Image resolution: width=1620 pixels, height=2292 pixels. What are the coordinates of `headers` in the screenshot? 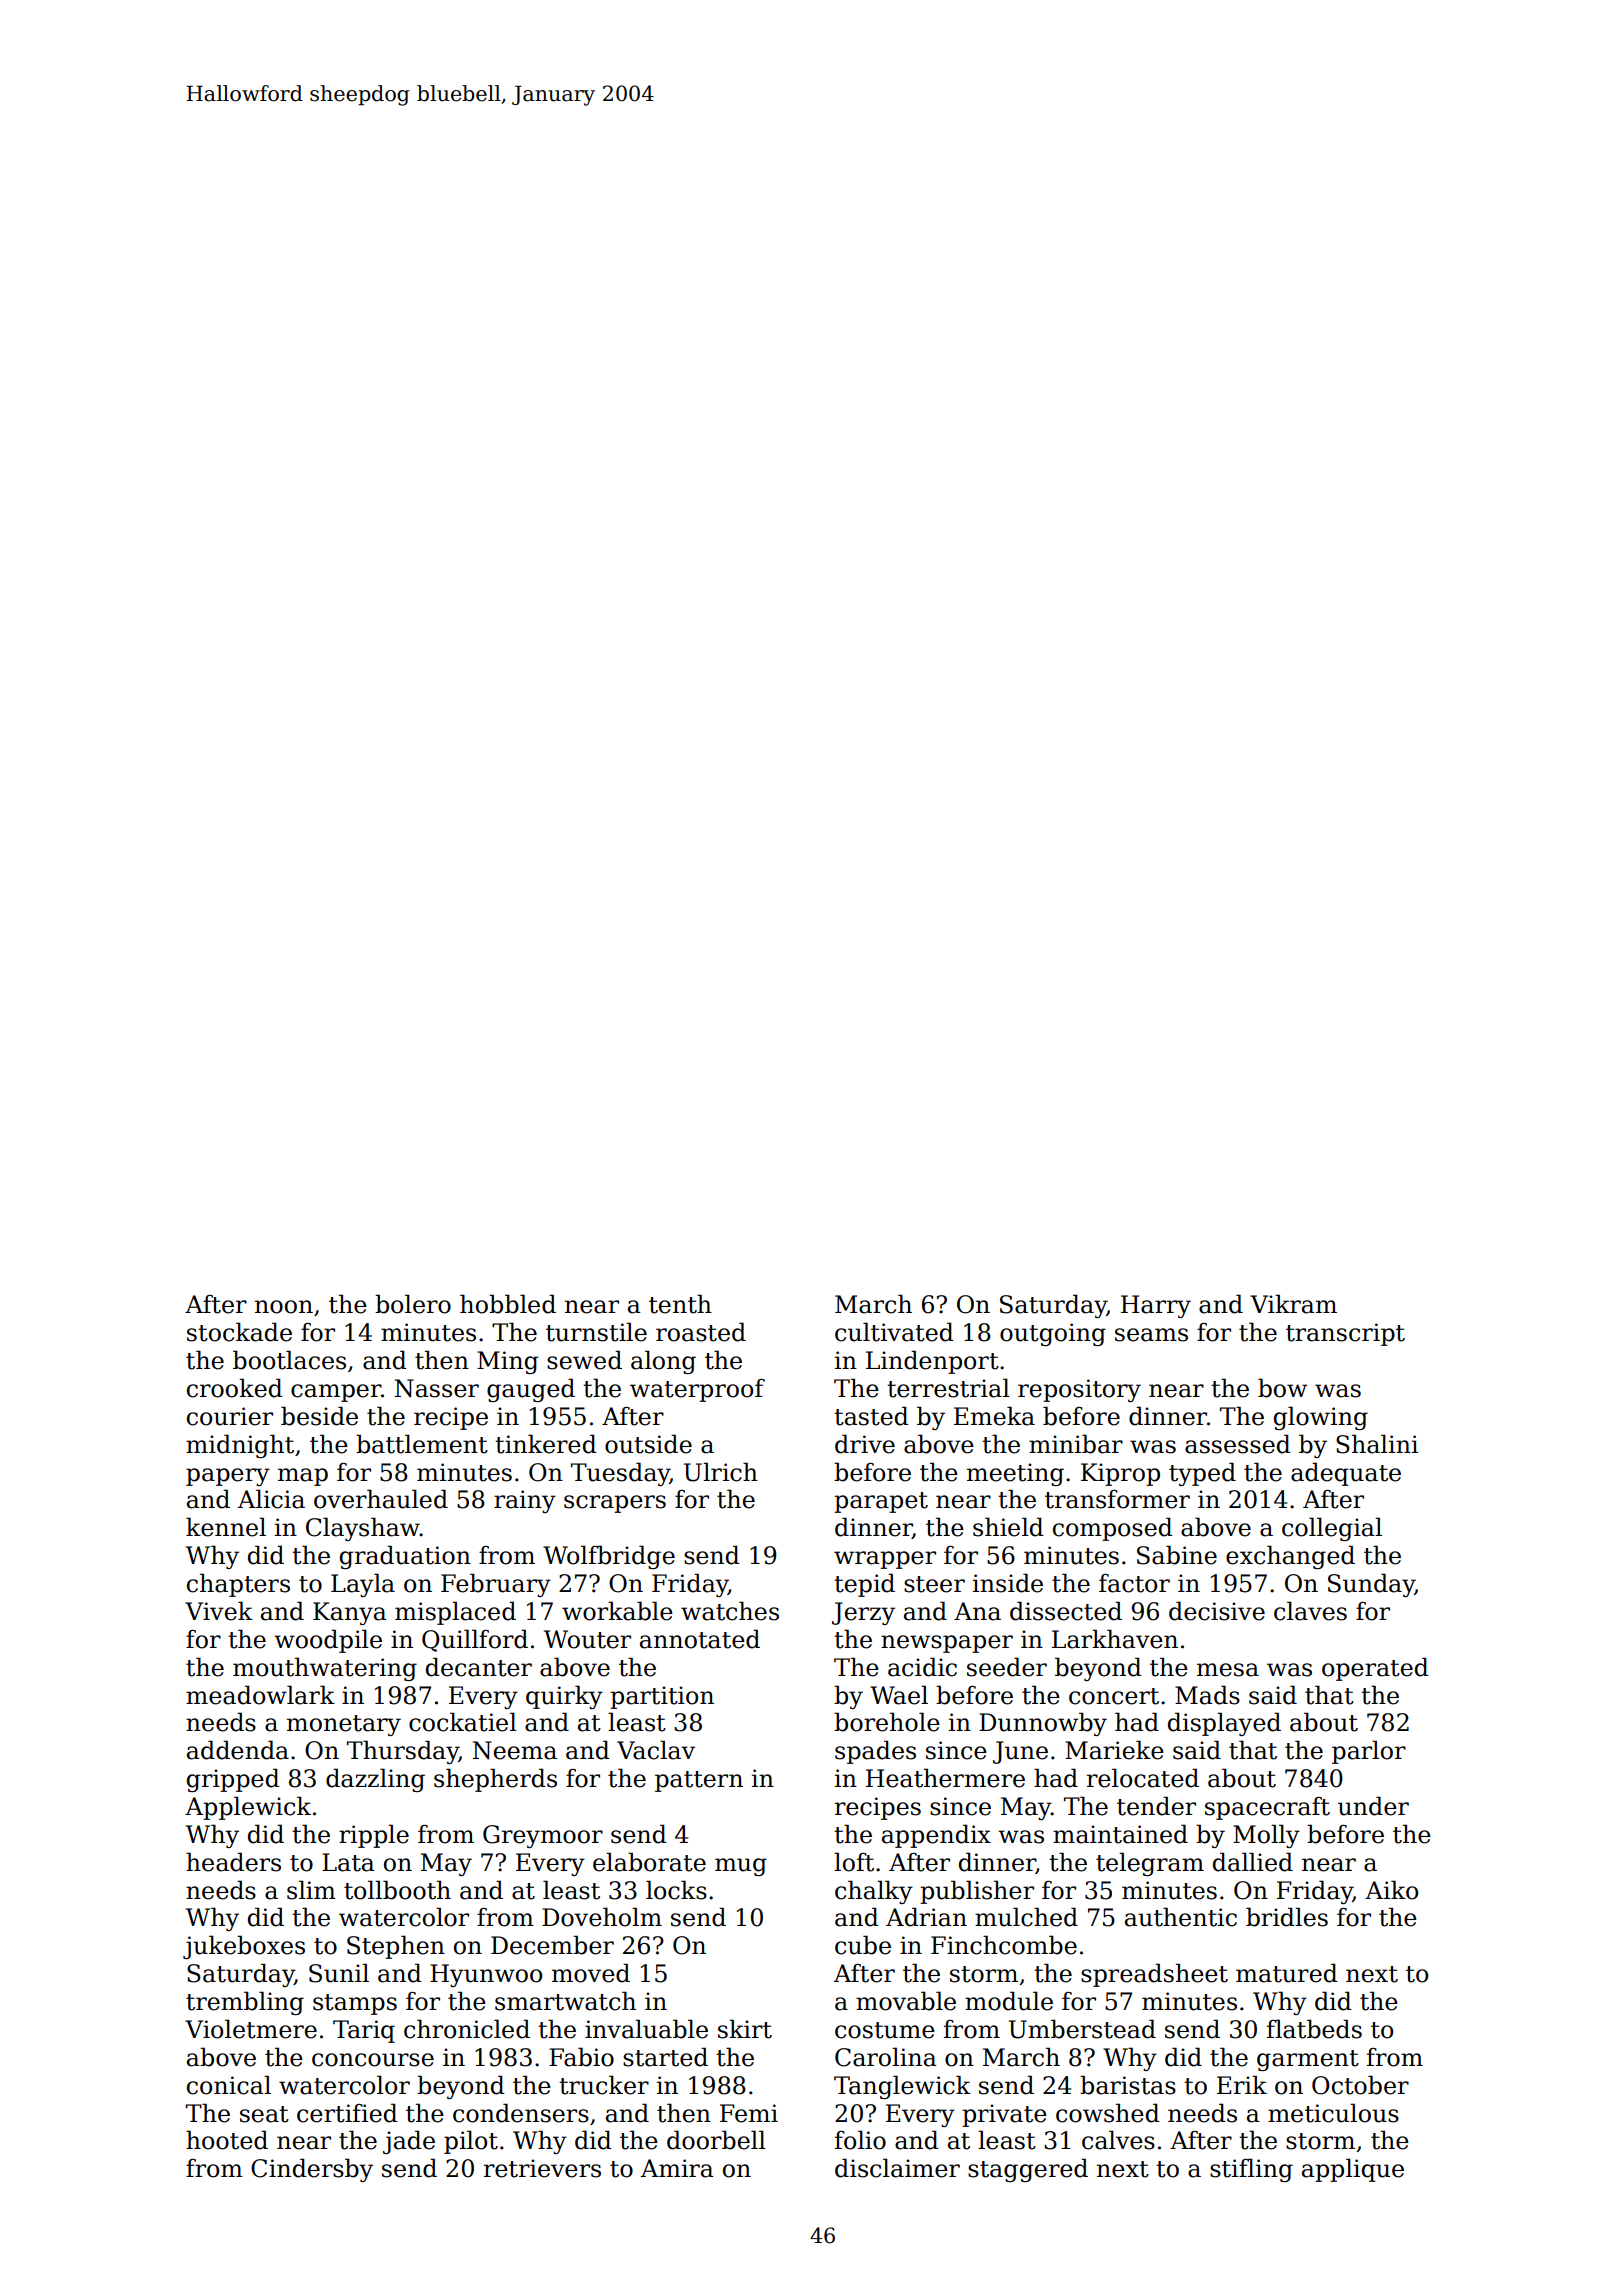 It's located at (233, 1862).
